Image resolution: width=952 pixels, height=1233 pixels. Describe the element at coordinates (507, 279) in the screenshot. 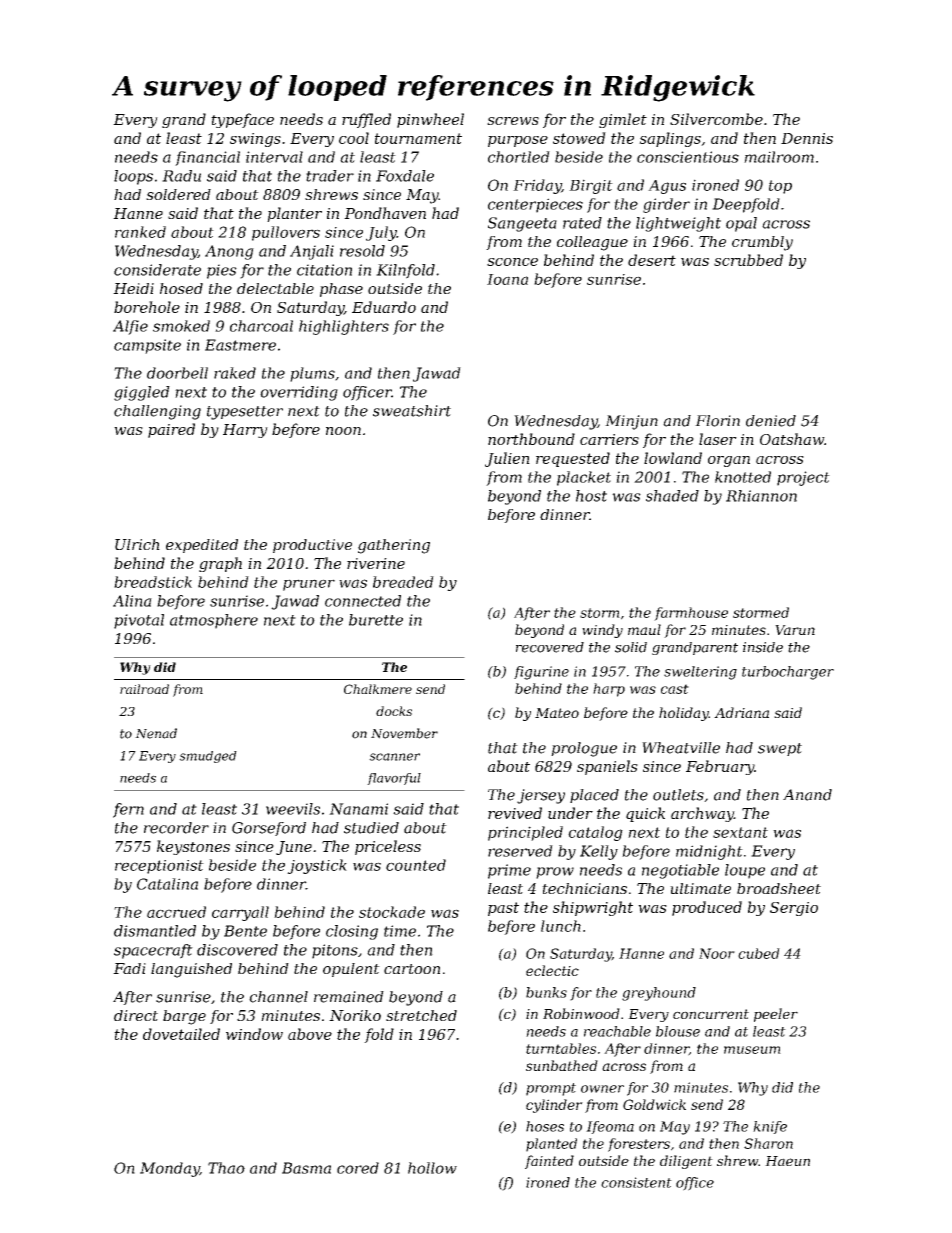

I see `Ioana` at that location.
